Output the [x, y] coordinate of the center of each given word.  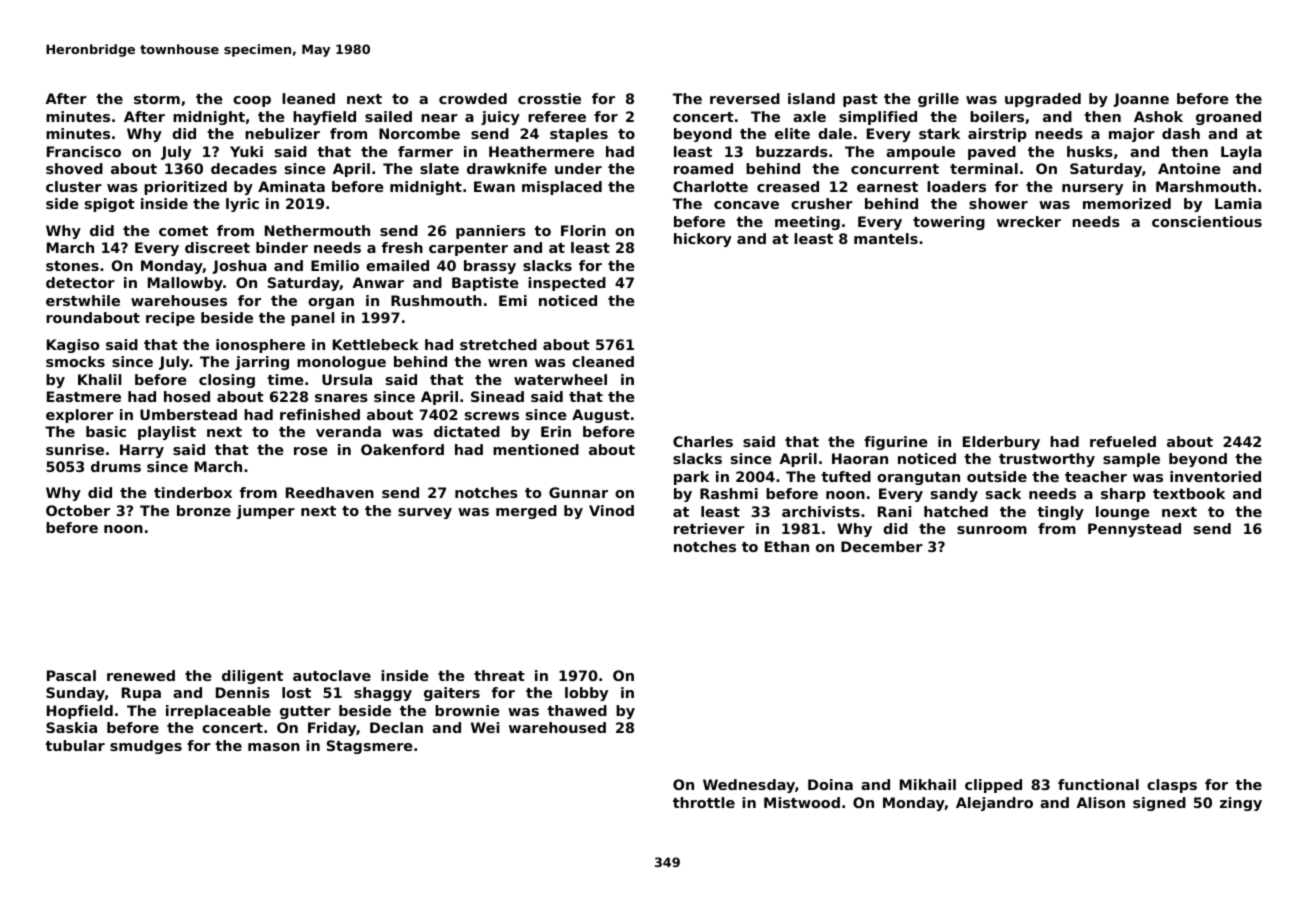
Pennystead [1134, 530]
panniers [491, 232]
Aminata [291, 186]
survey [425, 513]
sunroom [992, 530]
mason [274, 747]
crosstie [549, 98]
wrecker [1029, 221]
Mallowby [185, 284]
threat [499, 675]
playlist [167, 433]
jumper [266, 512]
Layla [1241, 153]
